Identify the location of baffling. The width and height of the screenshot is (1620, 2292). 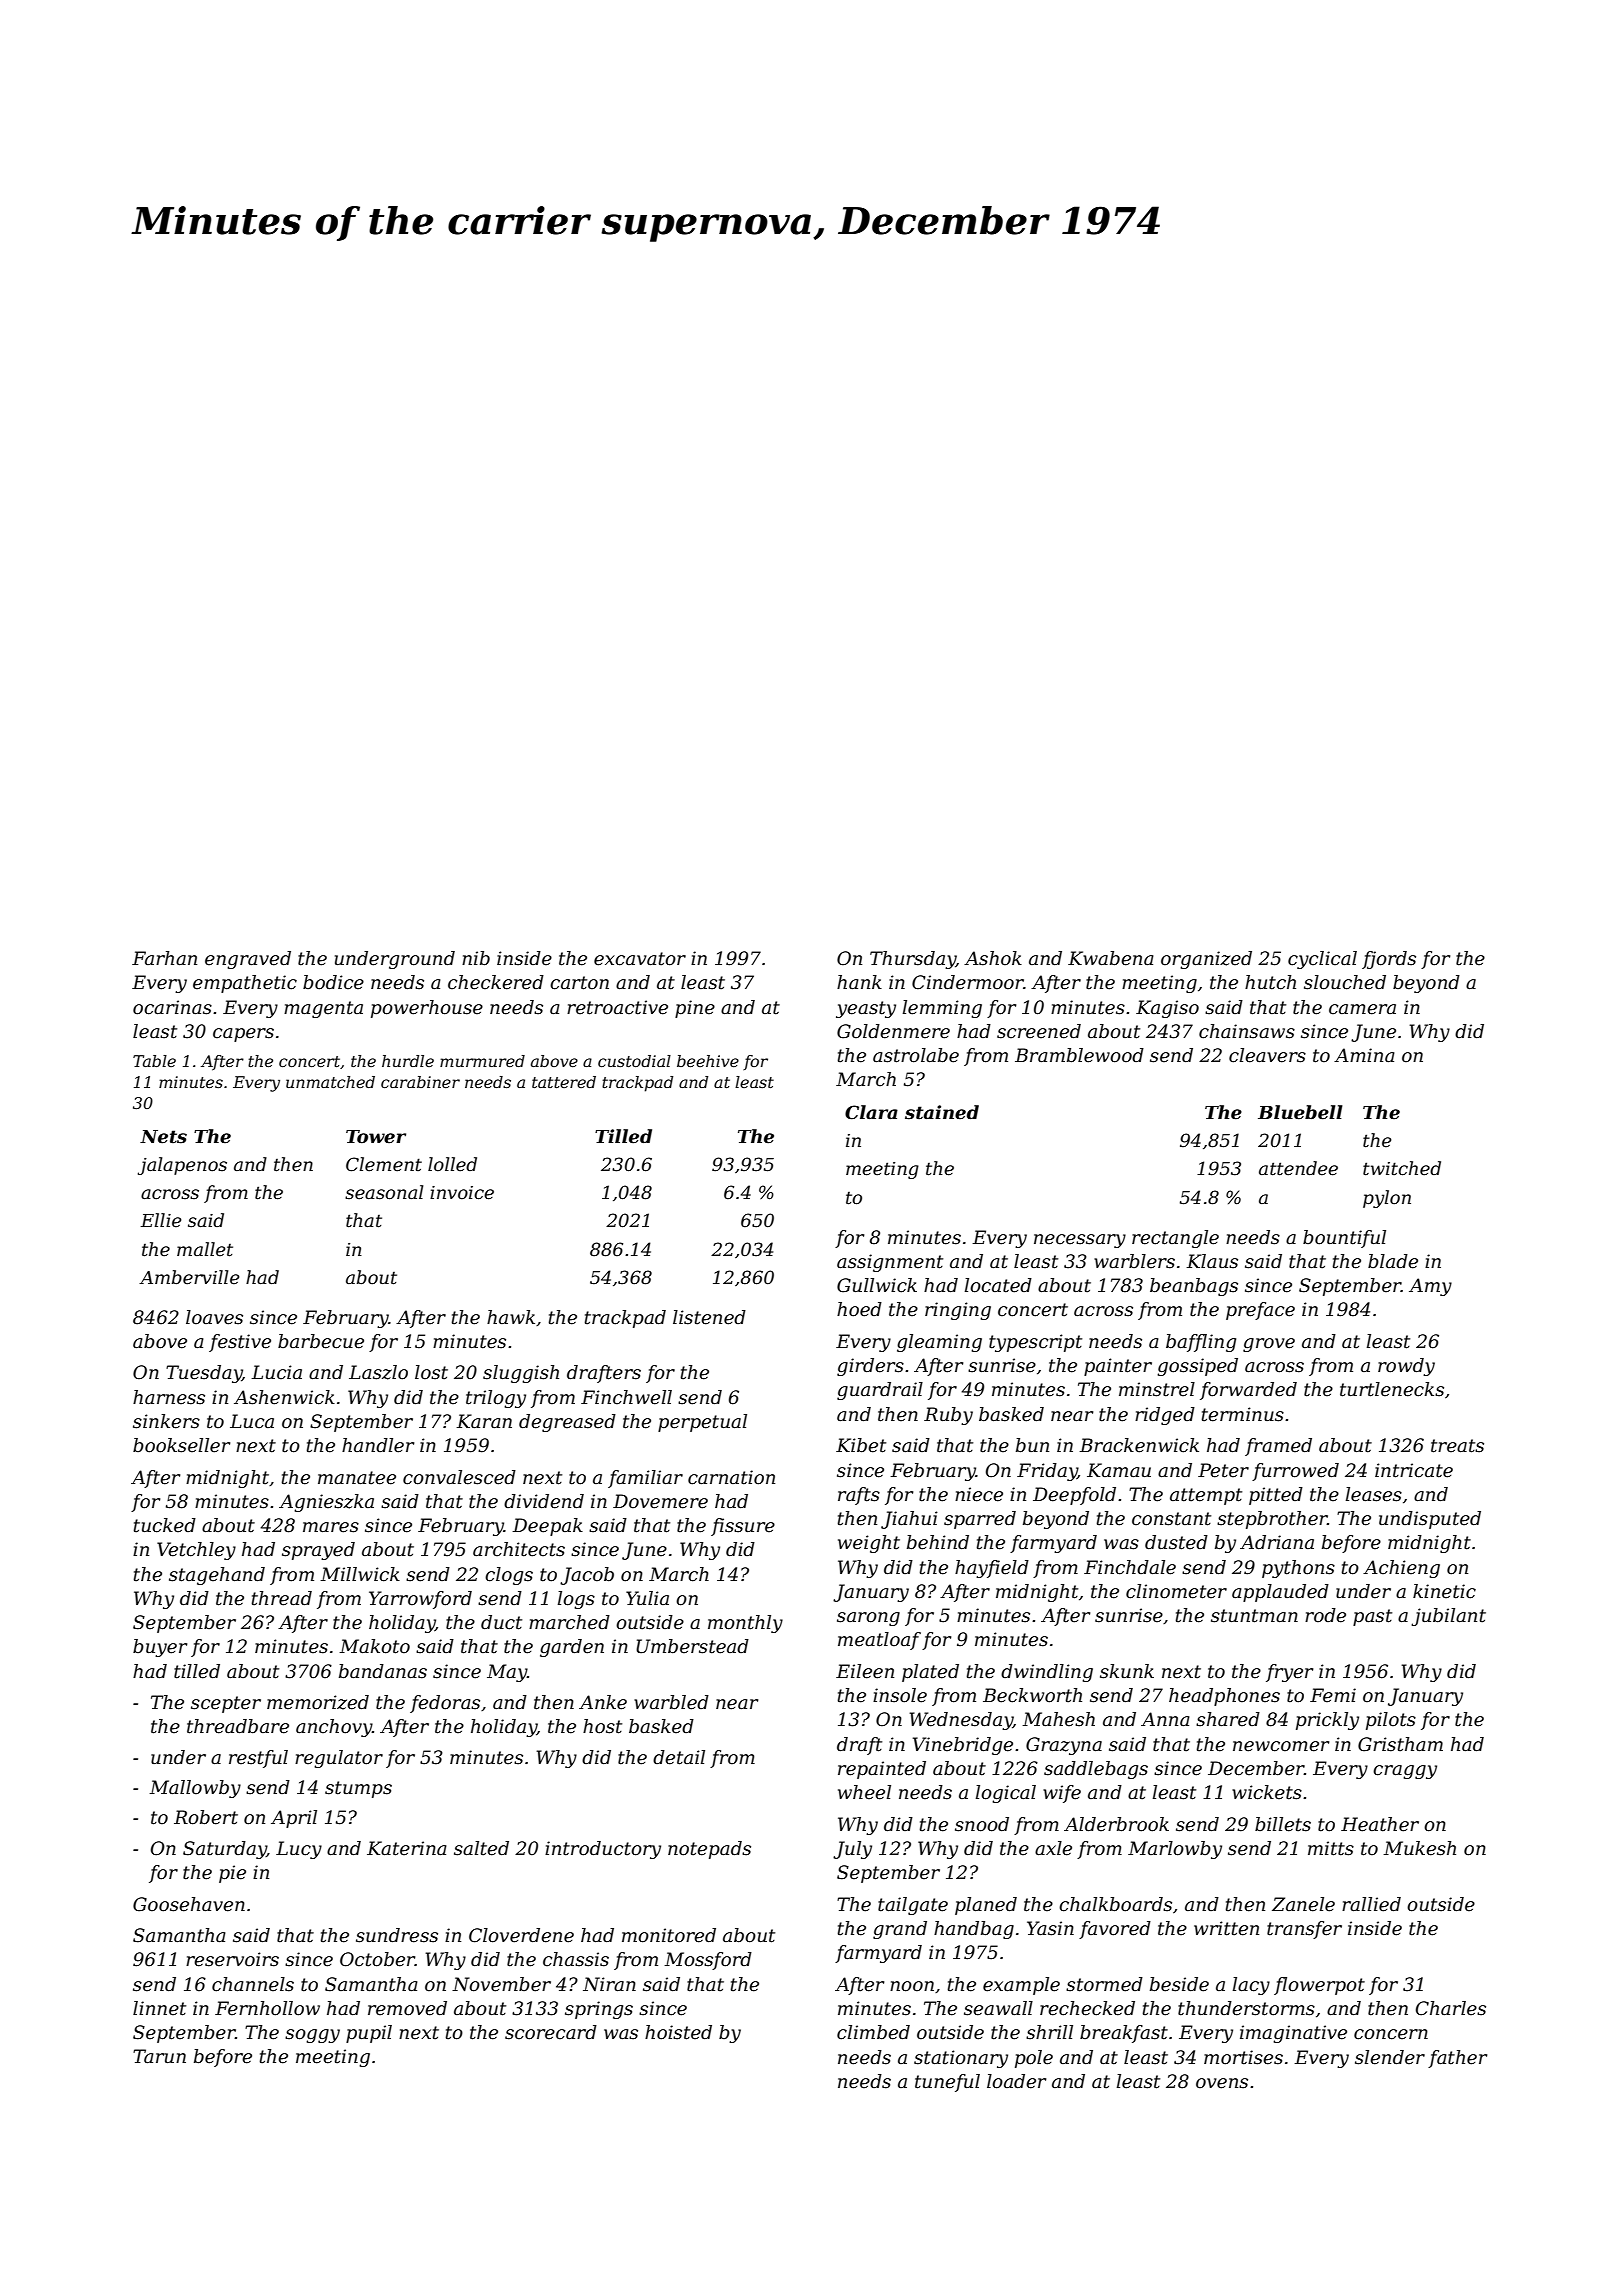
(1201, 1343).
